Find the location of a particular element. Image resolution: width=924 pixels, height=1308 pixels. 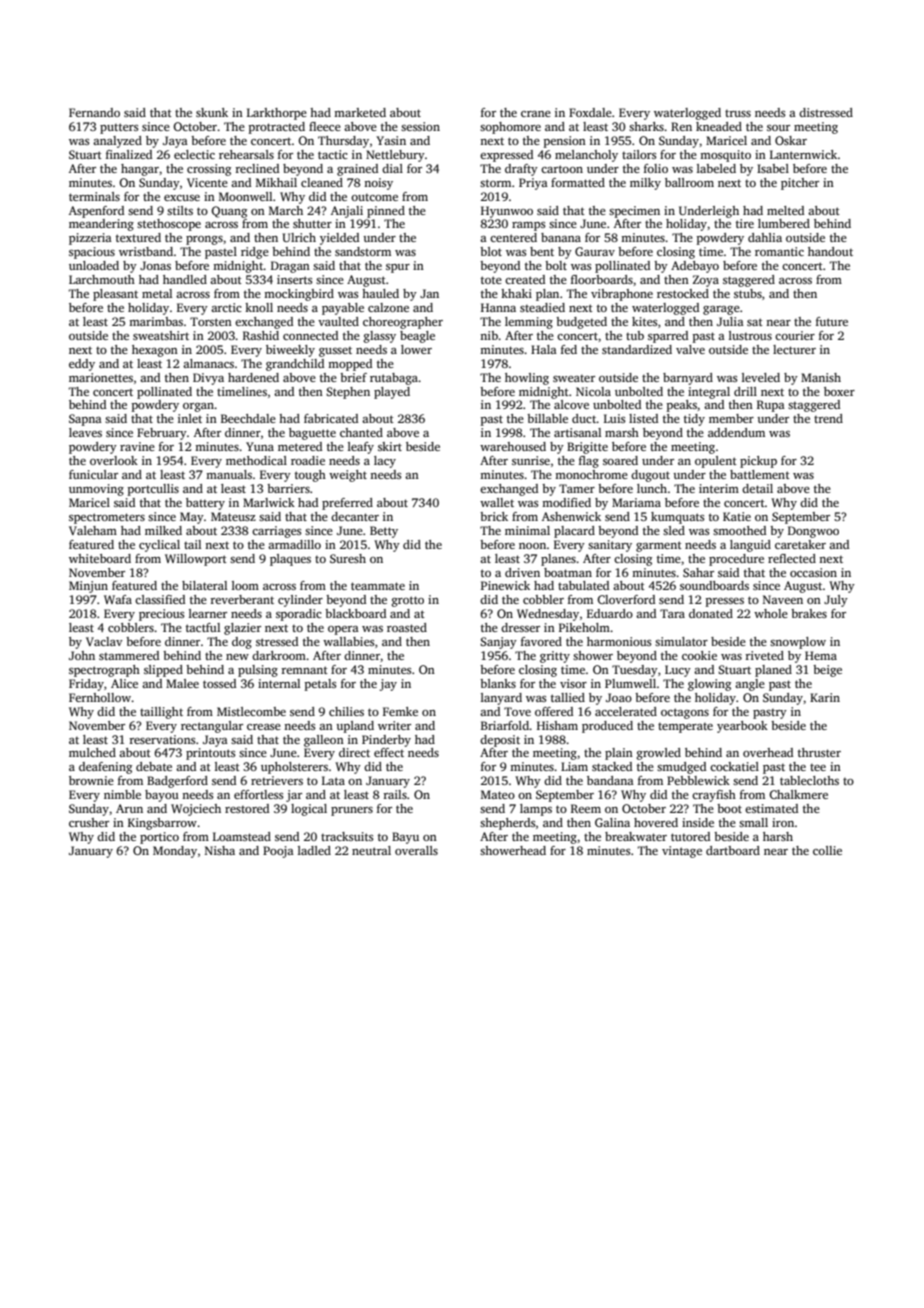

Larkthorpe is located at coordinates (277, 114).
